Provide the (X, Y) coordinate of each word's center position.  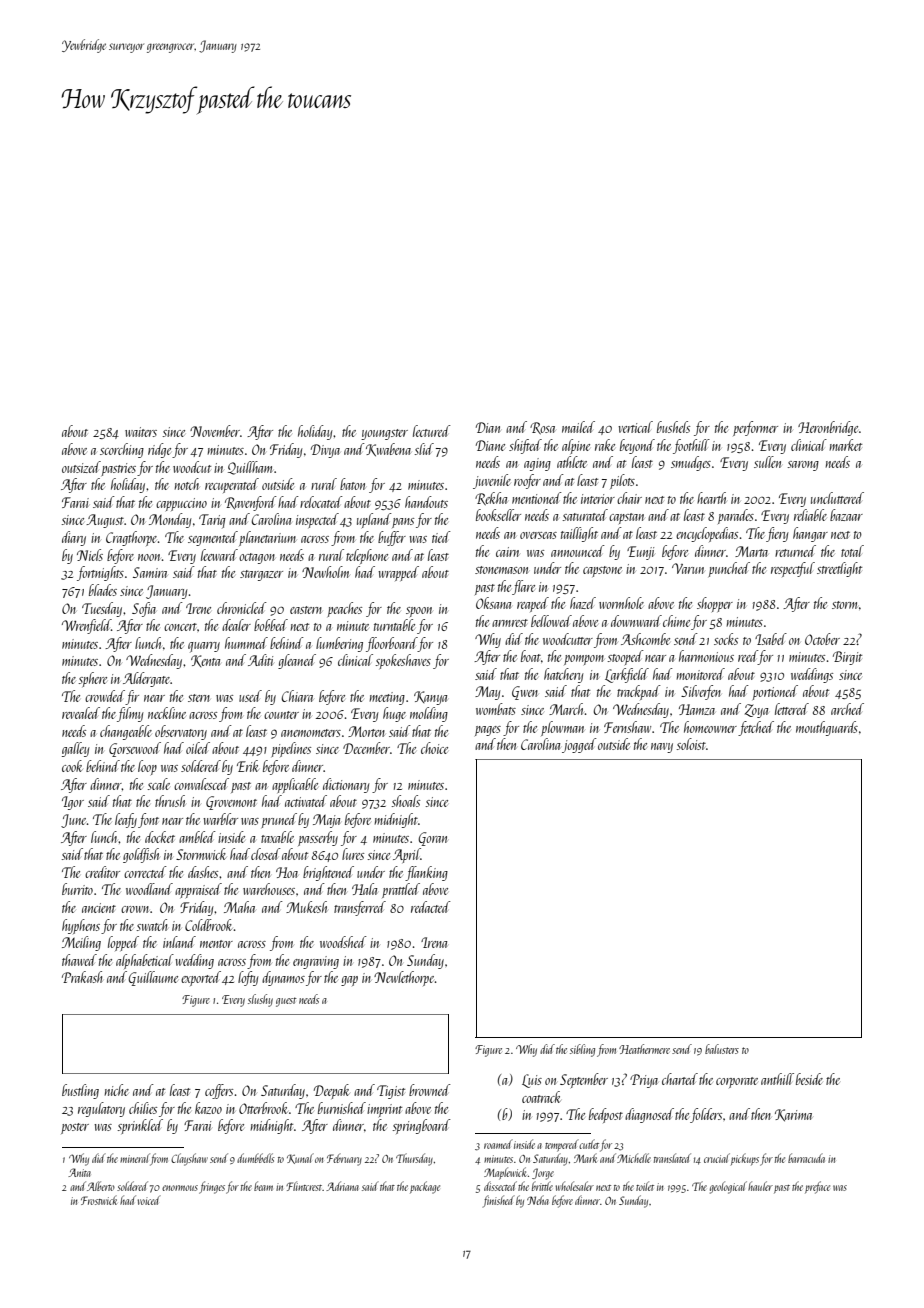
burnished (342, 1108)
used (250, 696)
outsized (81, 467)
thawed (79, 960)
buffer (392, 538)
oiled (198, 748)
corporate (737, 1082)
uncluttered (837, 498)
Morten (366, 731)
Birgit (847, 658)
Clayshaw (189, 1159)
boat (531, 656)
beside (809, 1079)
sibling (582, 1050)
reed (748, 657)
